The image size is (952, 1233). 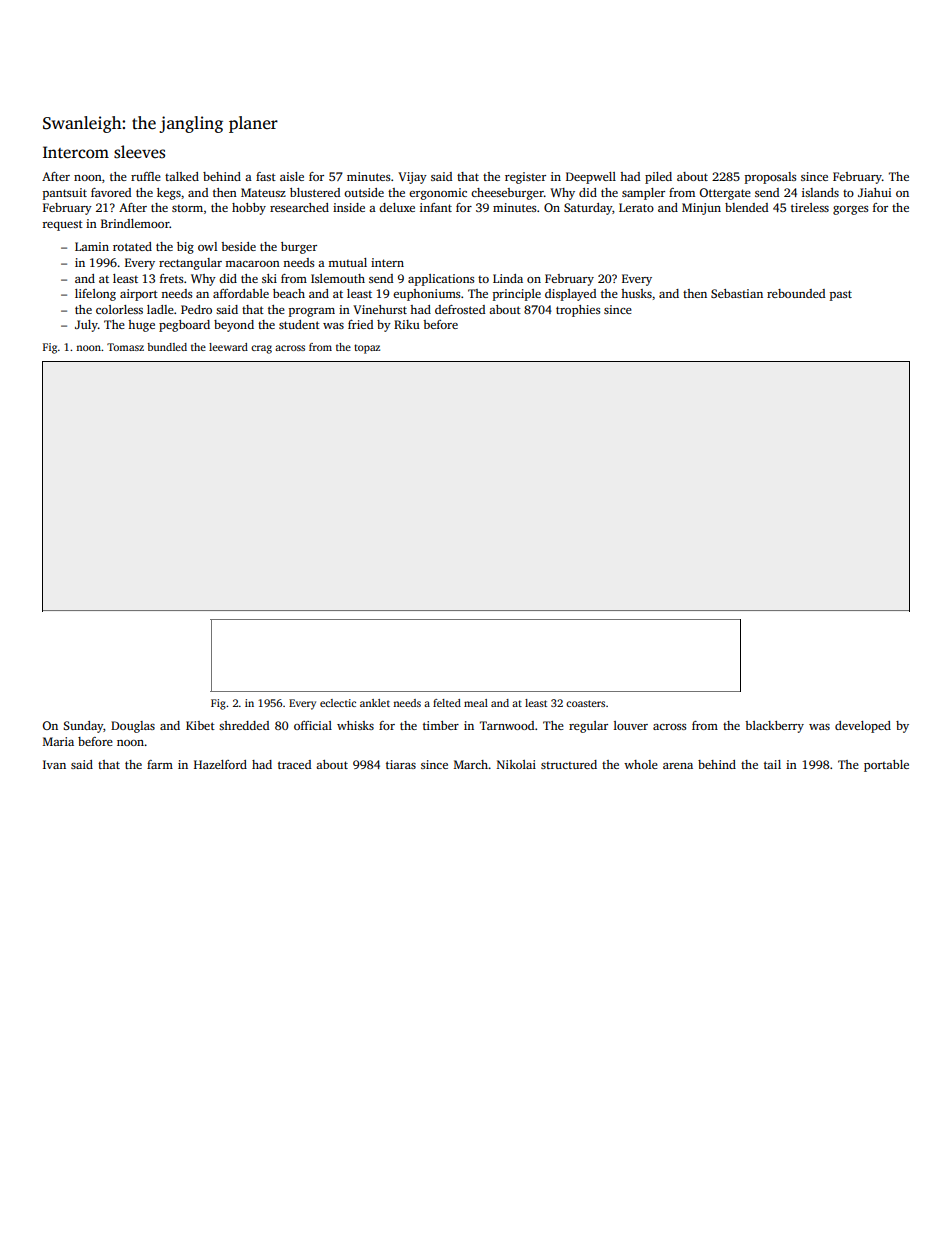 What do you see at coordinates (841, 295) in the screenshot?
I see `past` at bounding box center [841, 295].
